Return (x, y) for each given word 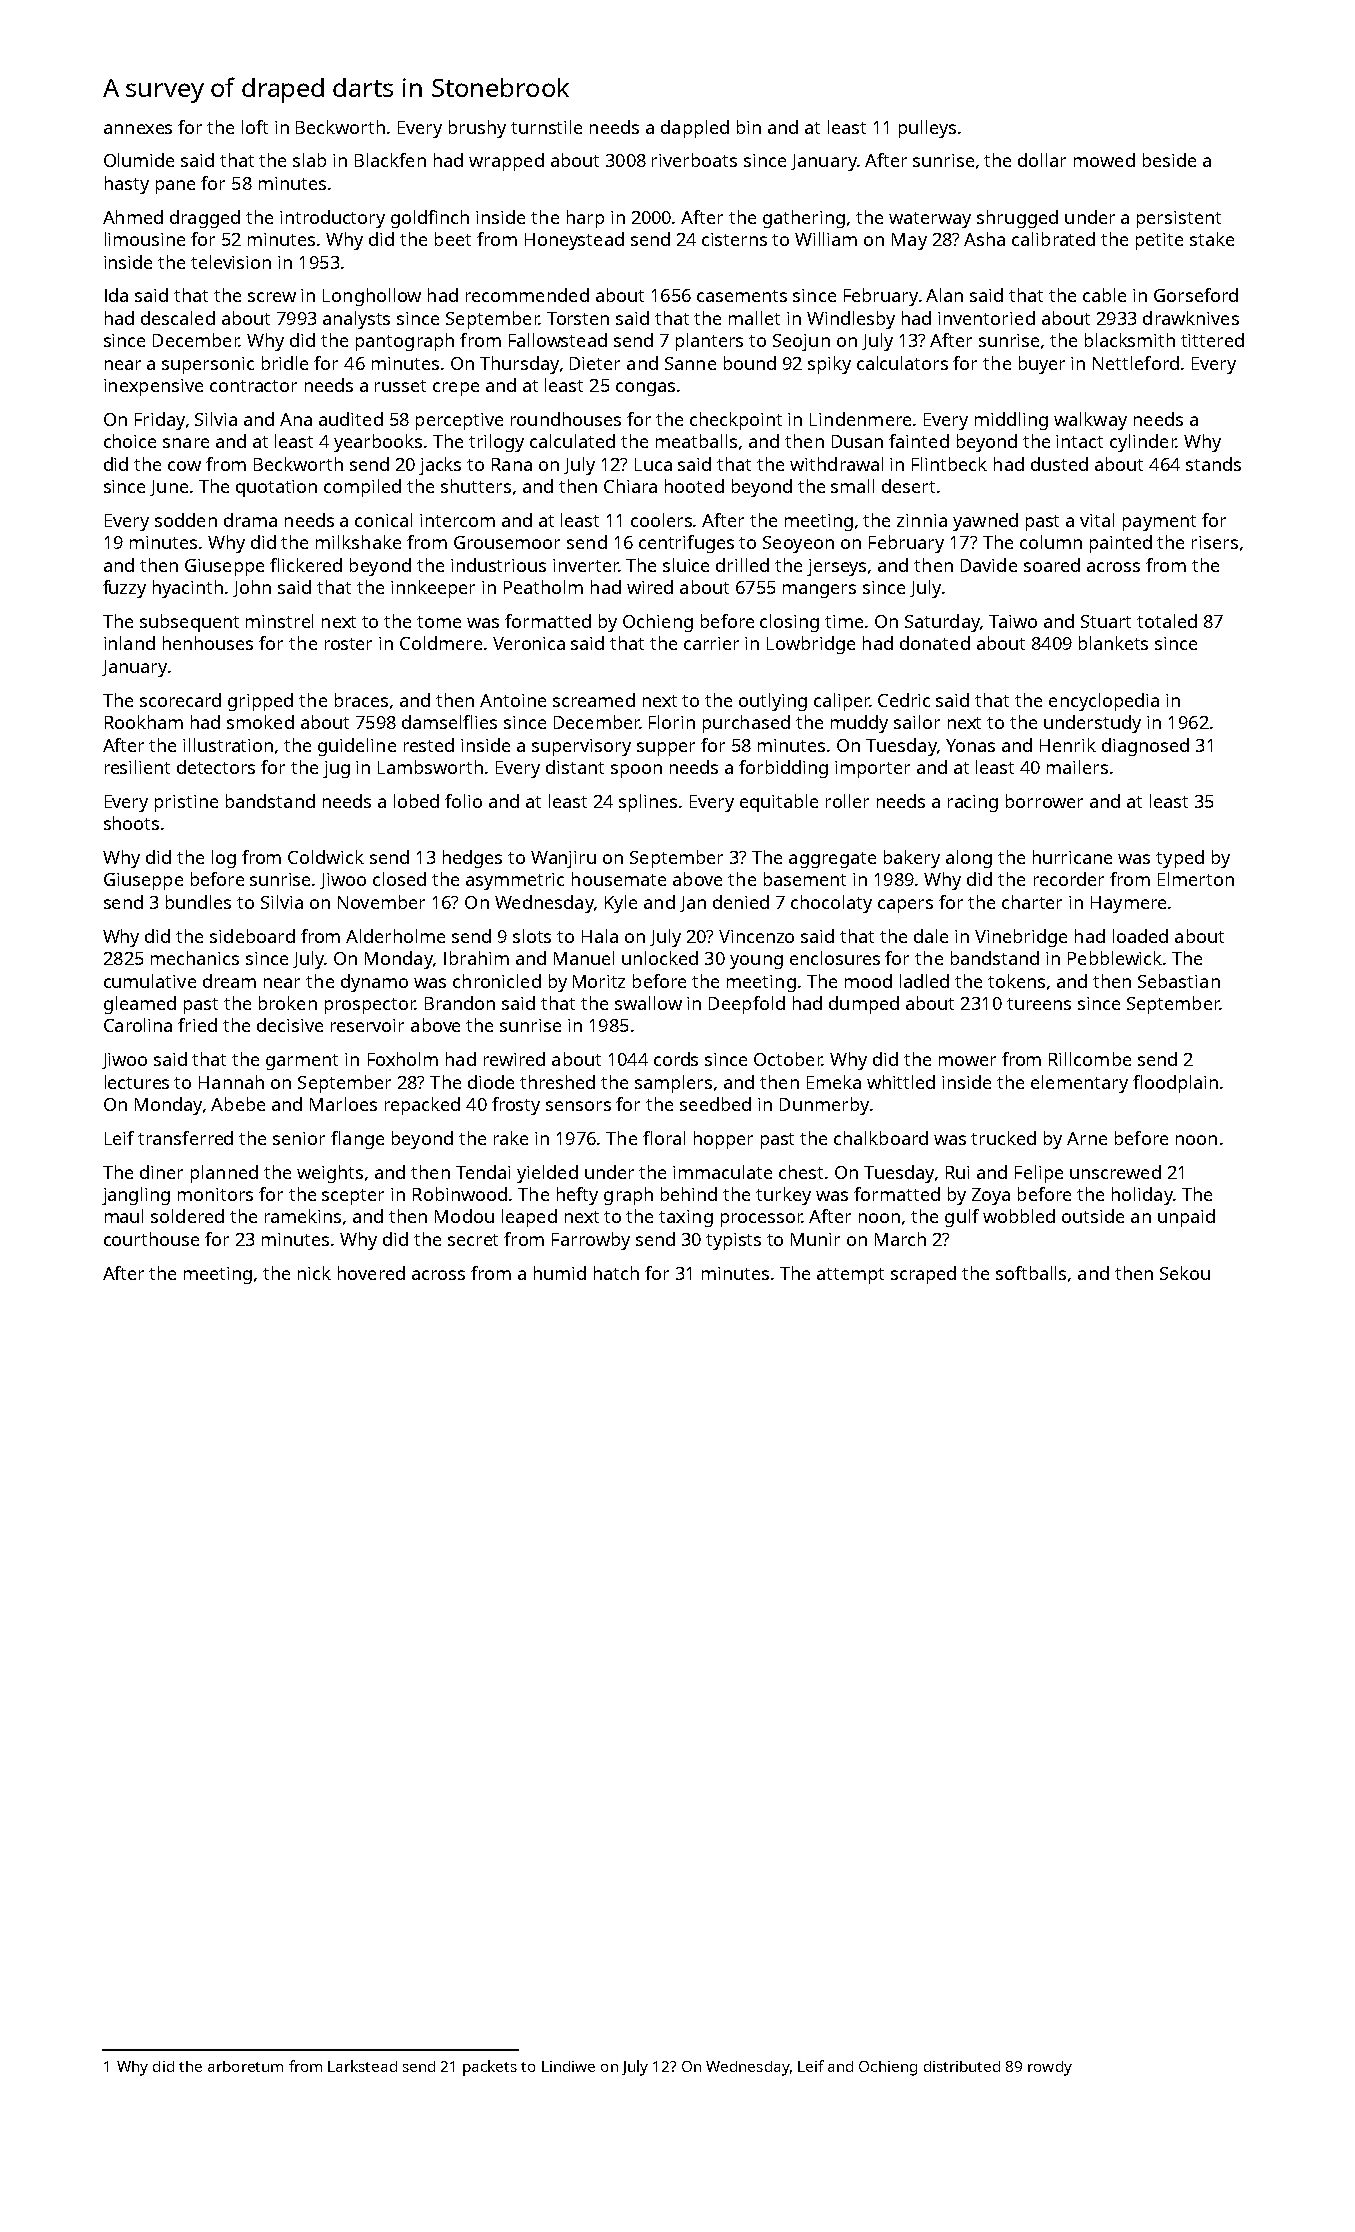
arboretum (245, 2066)
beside (1169, 160)
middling (1011, 421)
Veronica (529, 643)
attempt (850, 1276)
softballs (1031, 1273)
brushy (477, 129)
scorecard (180, 700)
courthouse (151, 1239)
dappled (695, 129)
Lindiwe (568, 2066)
